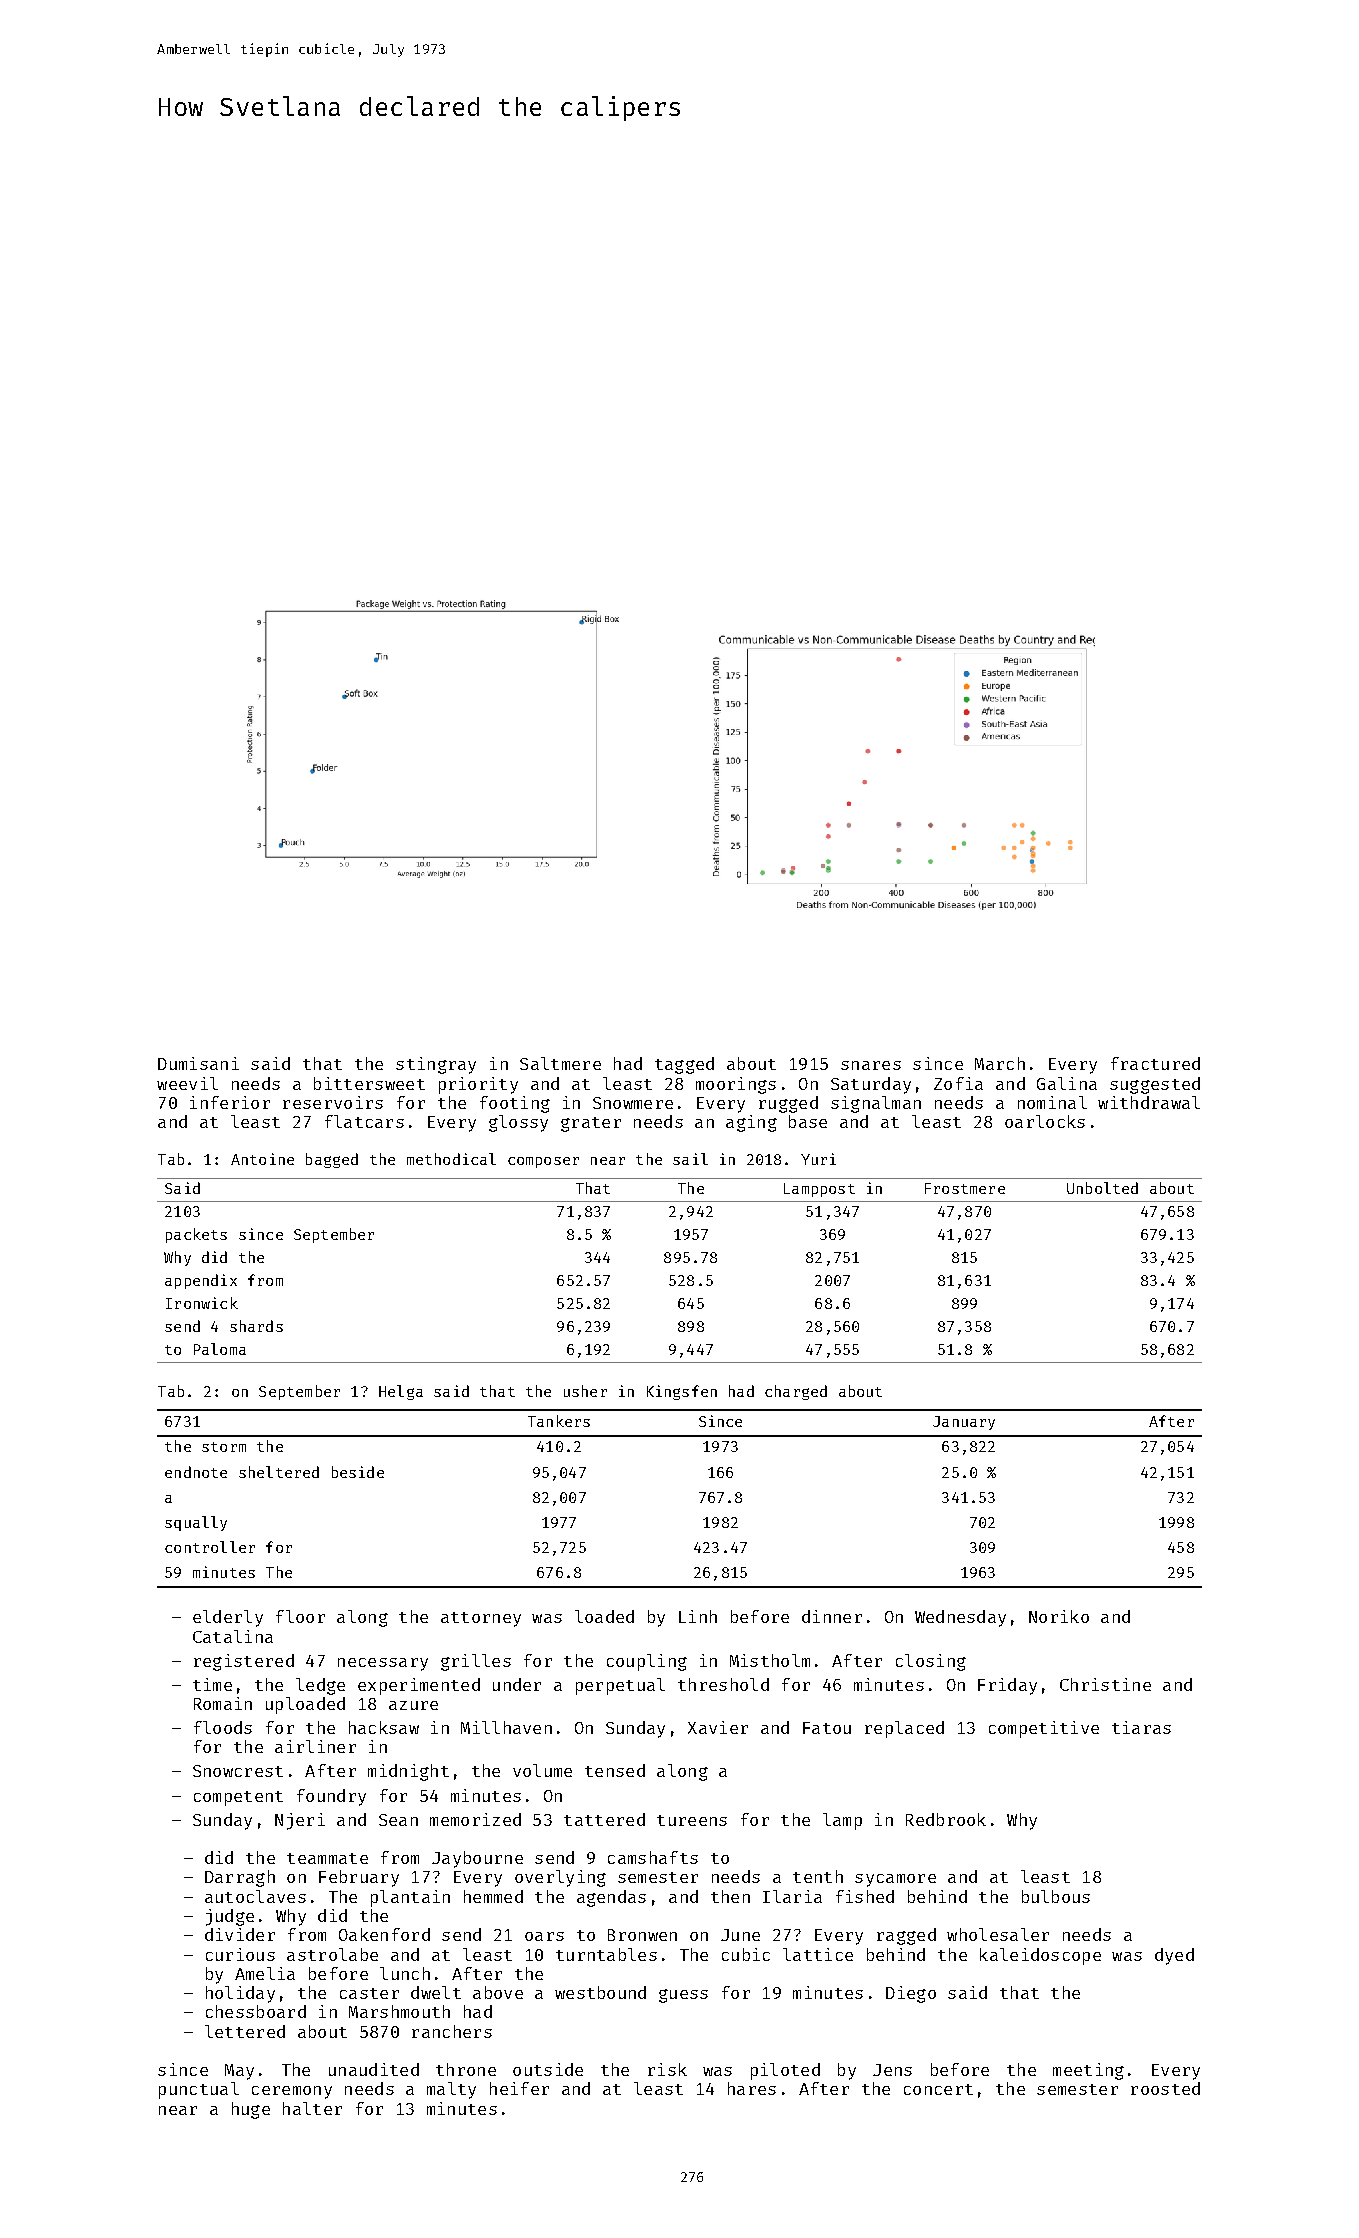 The width and height of the document is (1359, 2238). What do you see at coordinates (796, 1392) in the document?
I see `charged` at bounding box center [796, 1392].
